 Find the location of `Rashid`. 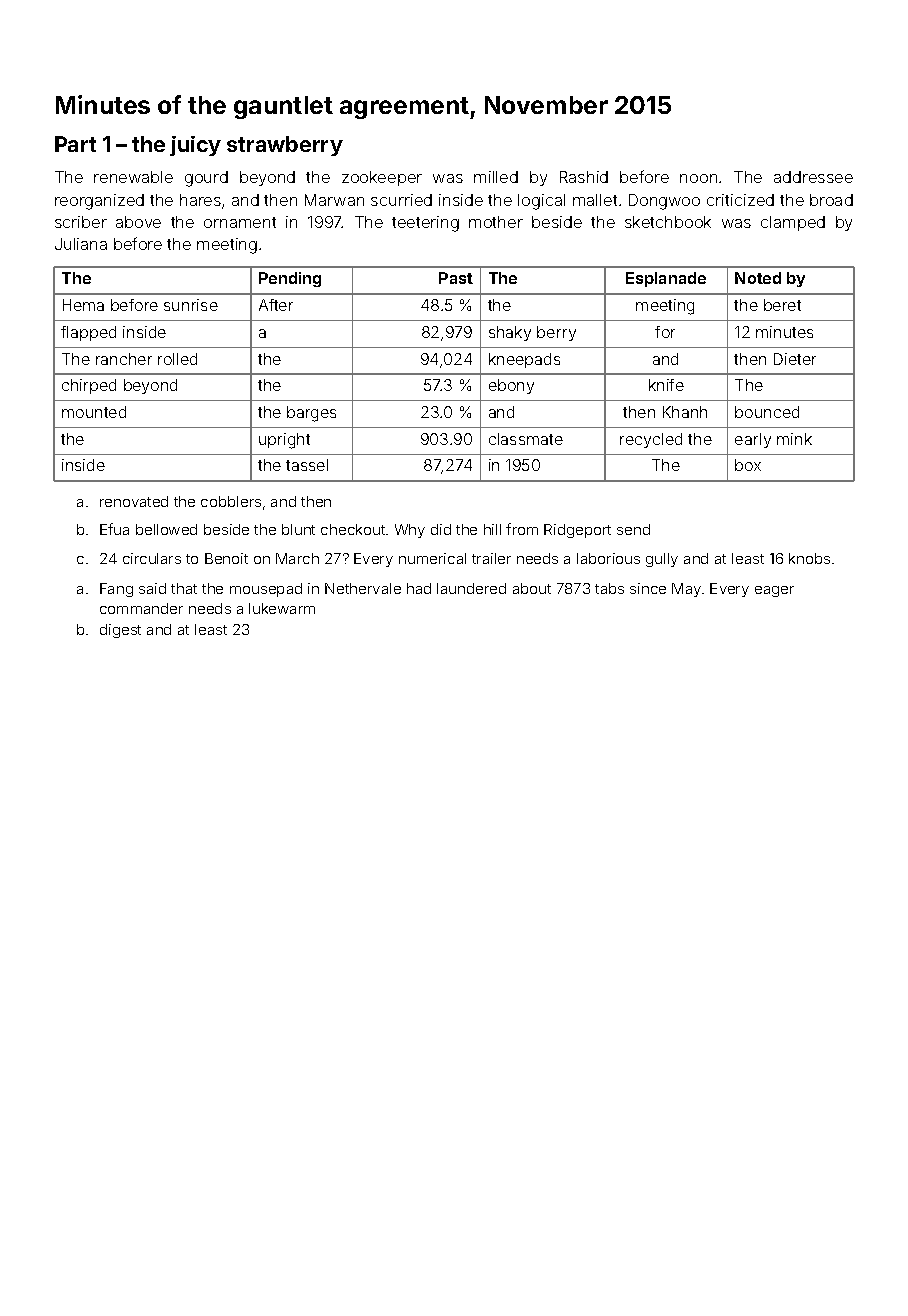

Rashid is located at coordinates (584, 177).
